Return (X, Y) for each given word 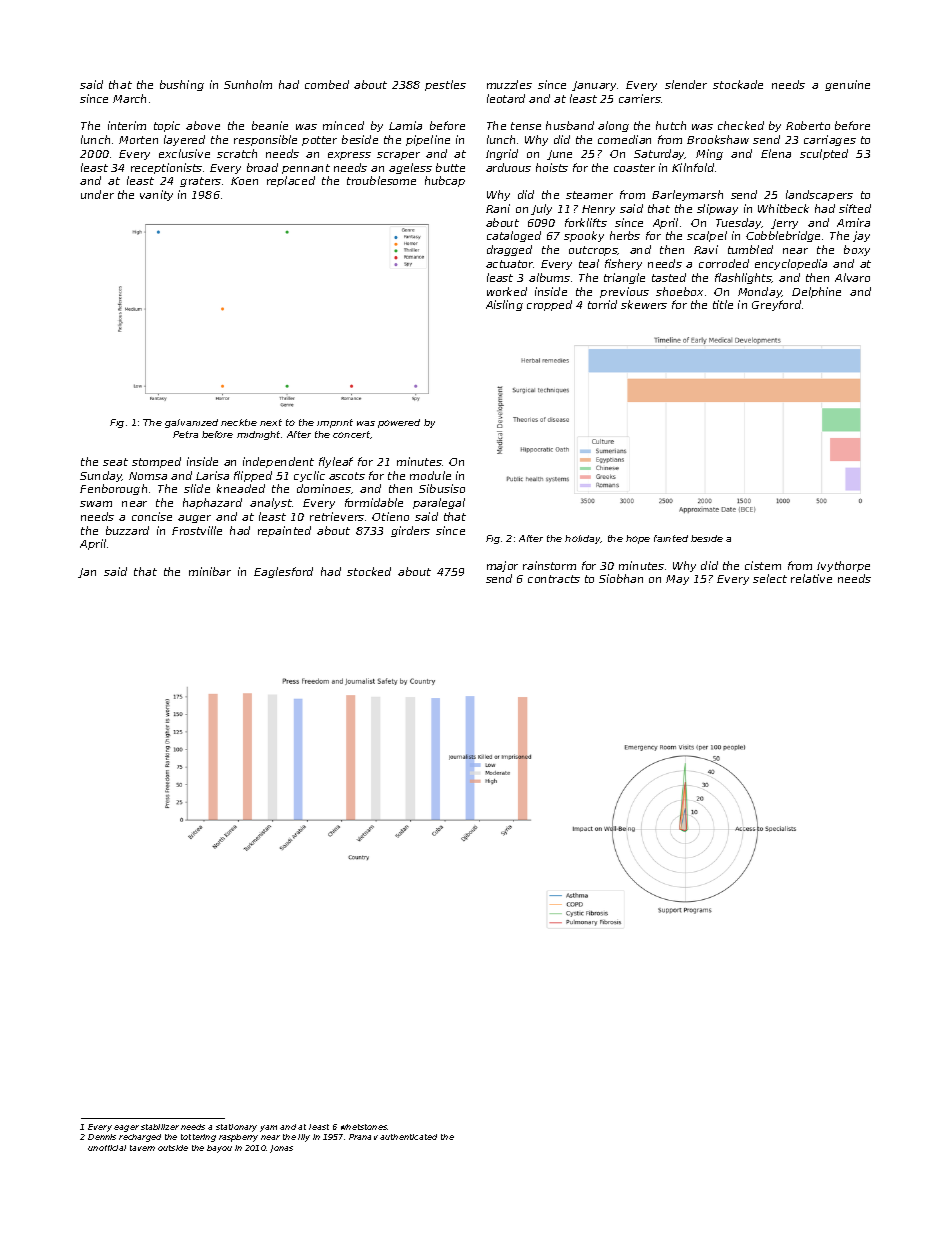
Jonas (281, 1149)
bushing (182, 85)
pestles (445, 85)
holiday (583, 539)
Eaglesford (283, 572)
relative (811, 578)
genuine (847, 85)
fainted (671, 538)
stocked (369, 571)
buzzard (127, 530)
